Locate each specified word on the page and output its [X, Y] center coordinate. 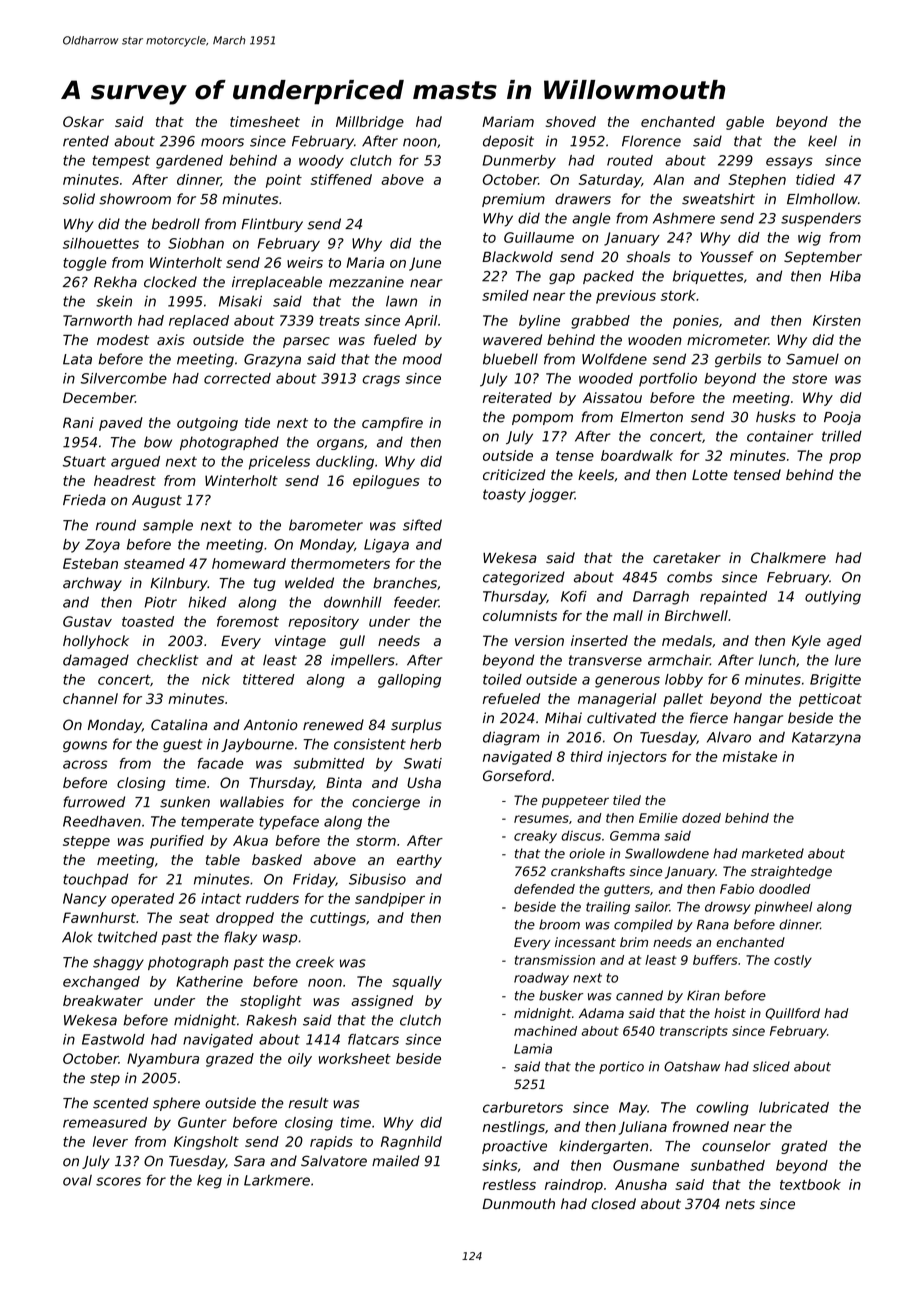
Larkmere [277, 1180]
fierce [709, 718]
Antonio [271, 724]
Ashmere [684, 218]
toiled [502, 679]
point [284, 181]
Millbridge [370, 123]
